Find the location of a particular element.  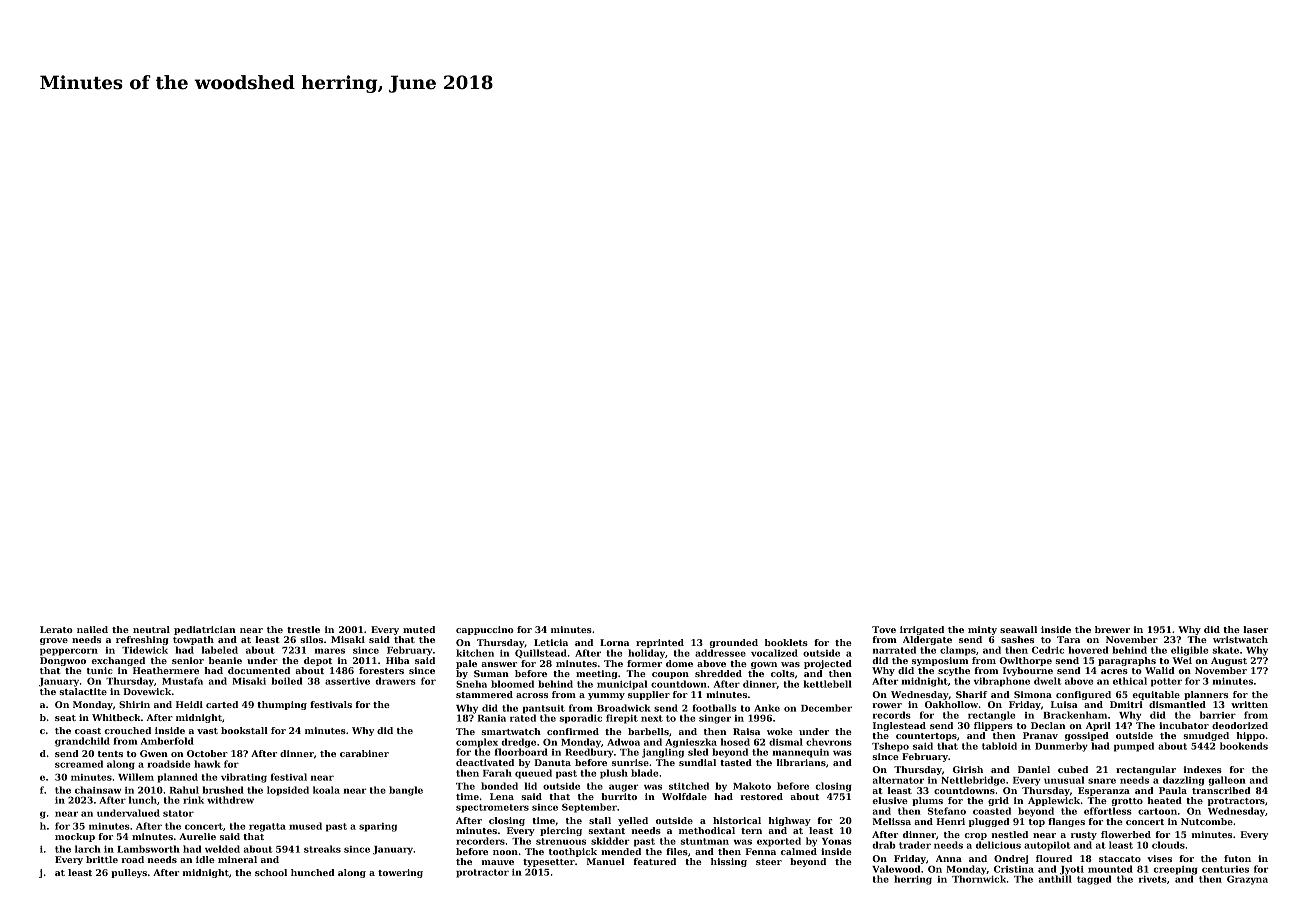

school is located at coordinates (271, 872).
